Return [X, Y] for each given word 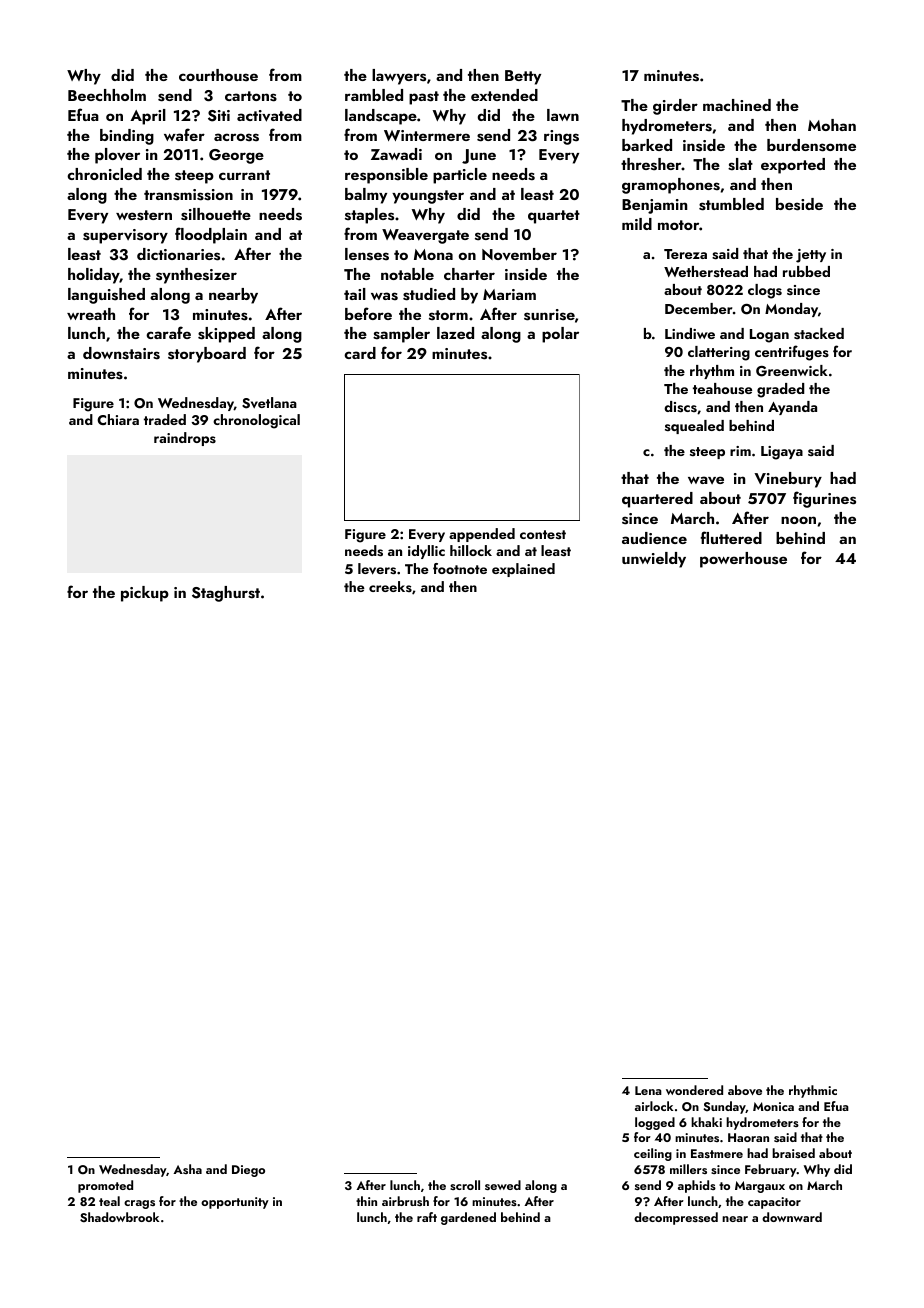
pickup [145, 594]
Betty [523, 77]
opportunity [235, 1203]
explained [523, 570]
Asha [187, 1169]
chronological [256, 421]
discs [680, 407]
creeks [390, 586]
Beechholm [107, 95]
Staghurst [226, 594]
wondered [694, 1090]
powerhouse [743, 560]
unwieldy [654, 560]
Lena [648, 1090]
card [360, 353]
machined [737, 105]
